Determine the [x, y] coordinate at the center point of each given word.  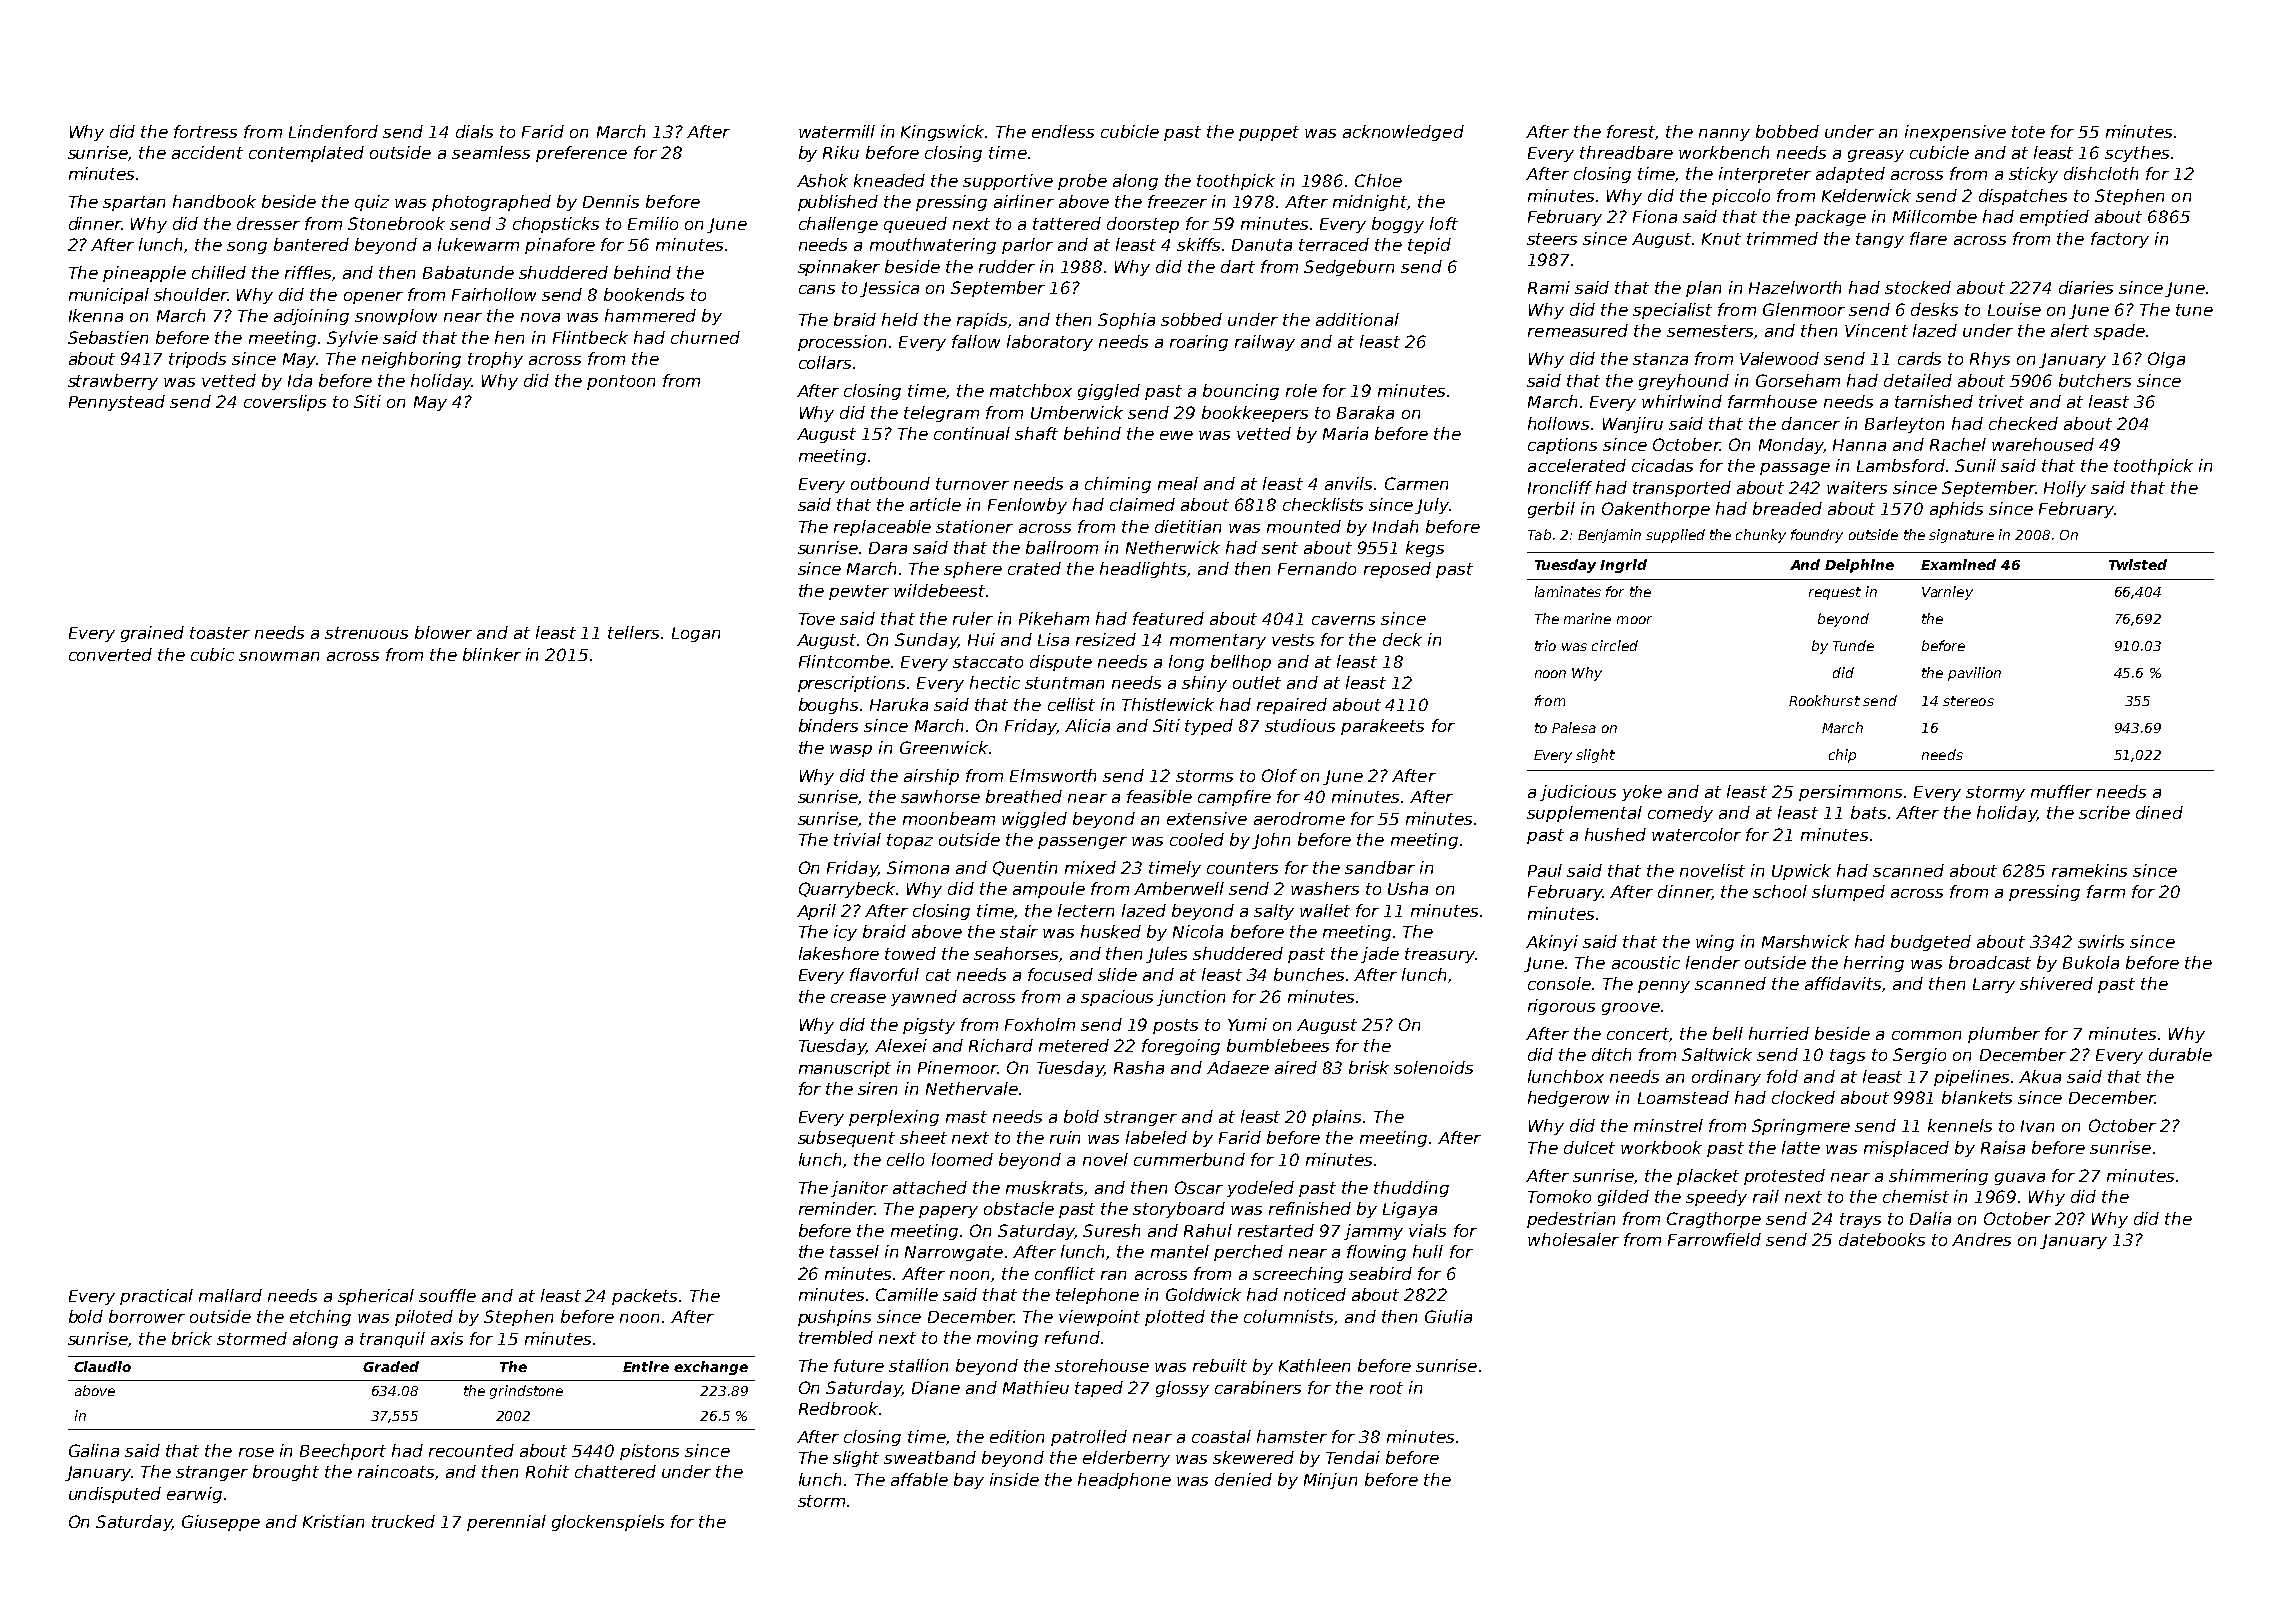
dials [474, 131]
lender [1713, 962]
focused [1060, 974]
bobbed [1787, 131]
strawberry [113, 382]
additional [1357, 319]
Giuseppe [221, 1523]
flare [1928, 238]
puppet [1269, 133]
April [816, 912]
